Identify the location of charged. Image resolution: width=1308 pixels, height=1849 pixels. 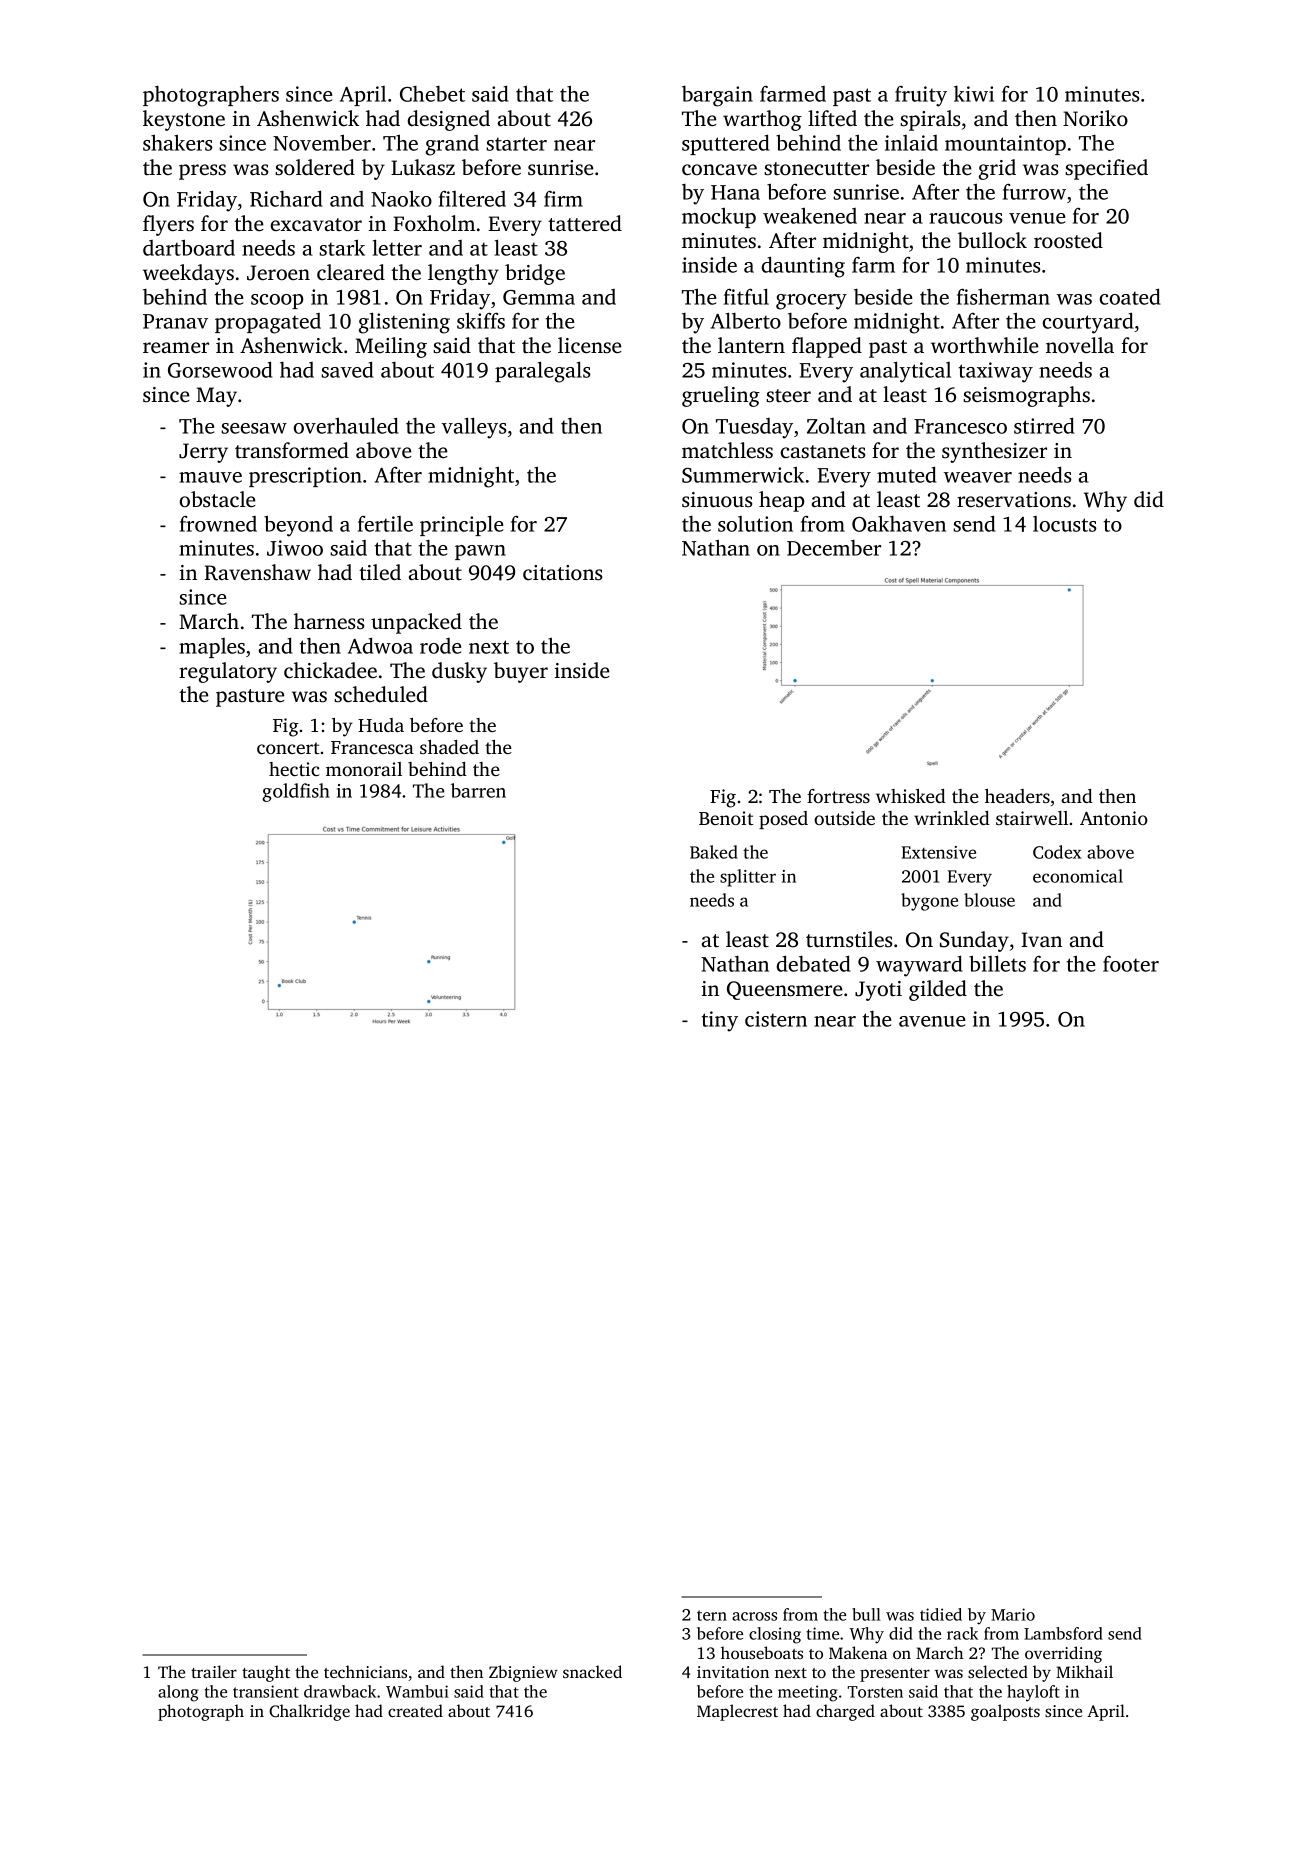
(845, 1712).
